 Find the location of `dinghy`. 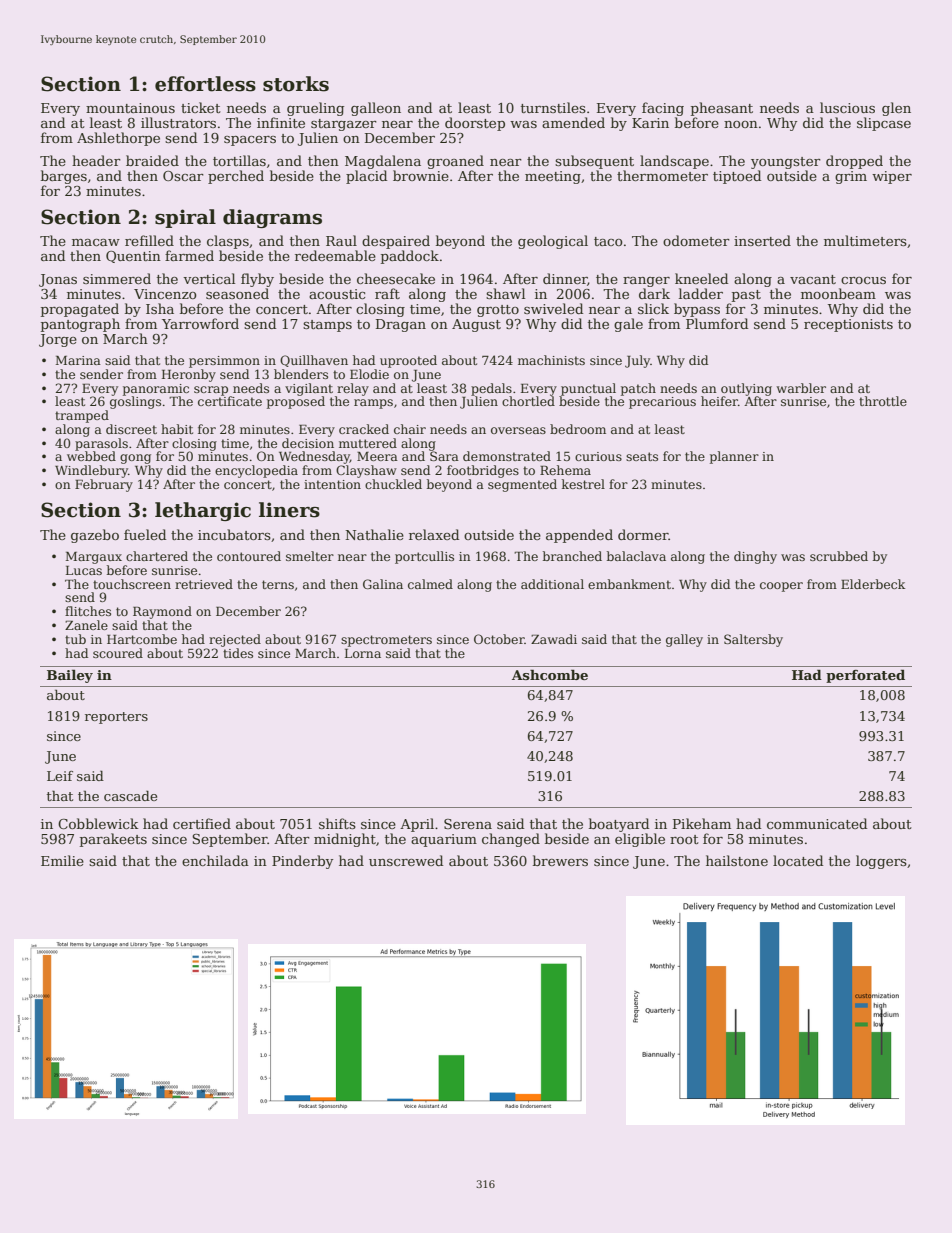

dinghy is located at coordinates (755, 557).
